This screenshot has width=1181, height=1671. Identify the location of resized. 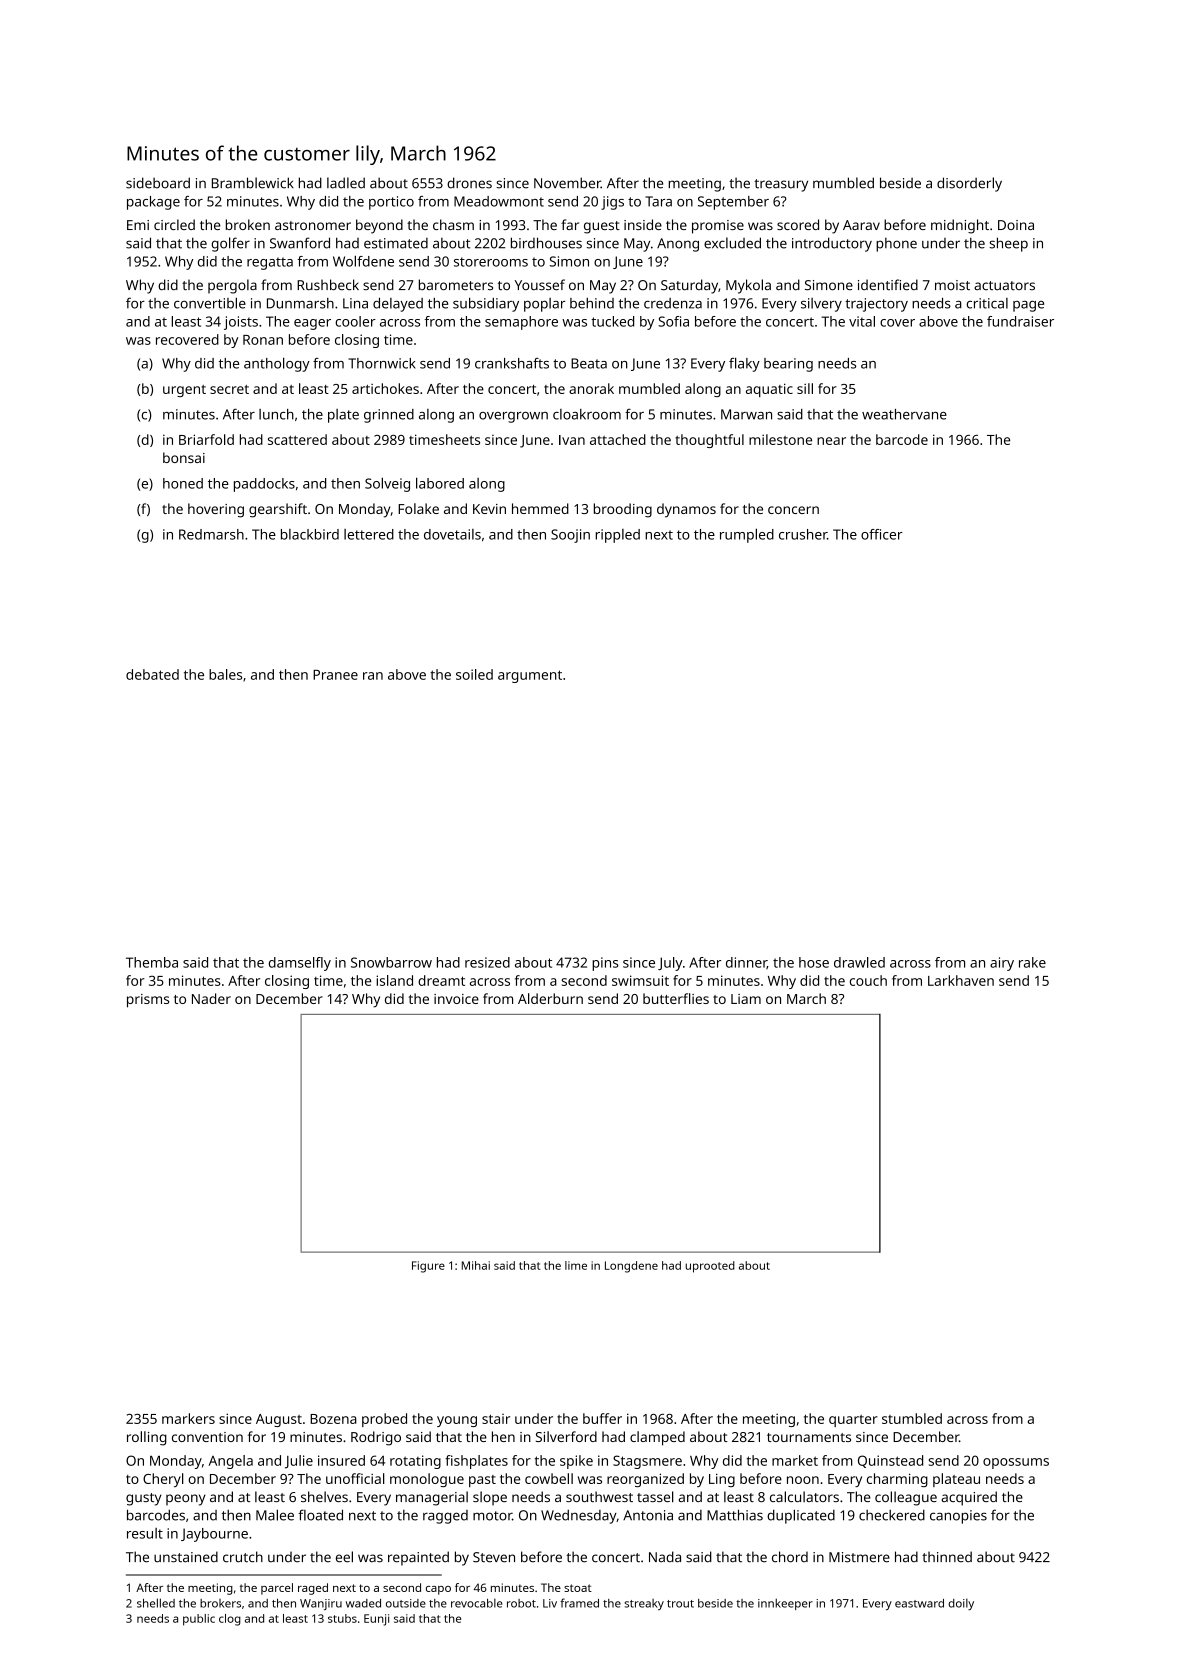
(487, 962).
